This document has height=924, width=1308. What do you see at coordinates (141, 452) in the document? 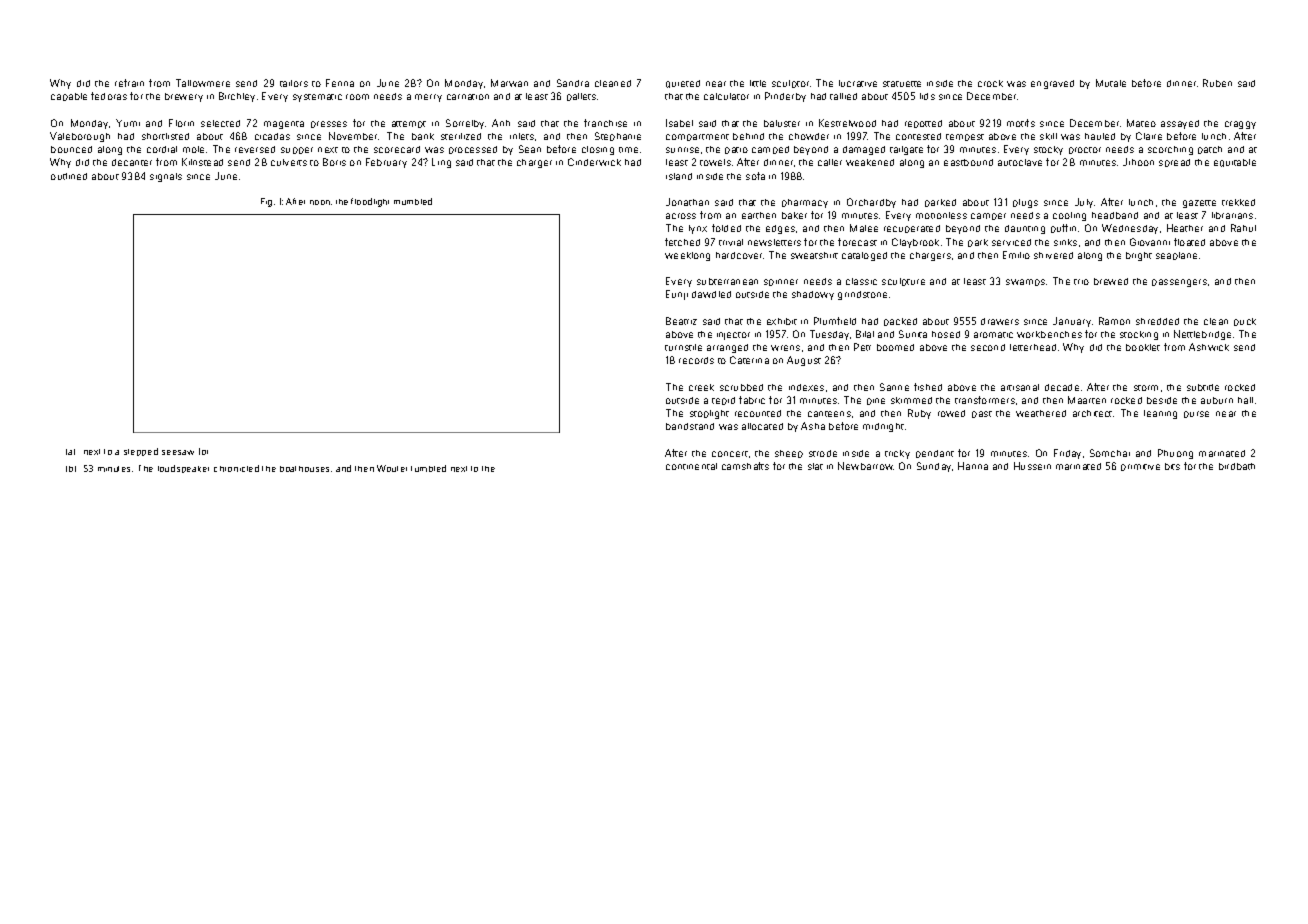
I see `stepped` at bounding box center [141, 452].
